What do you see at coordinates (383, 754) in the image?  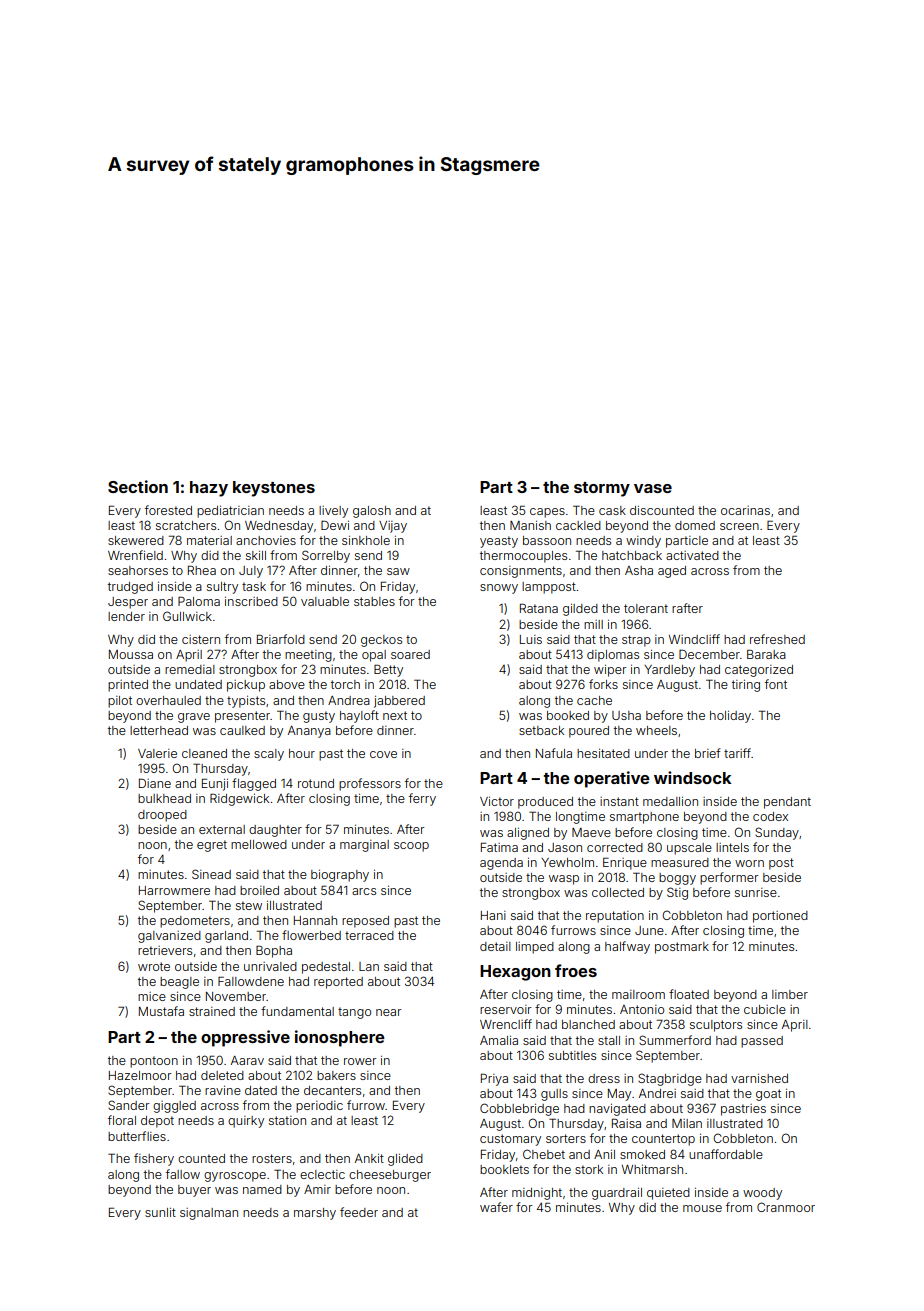 I see `cove` at bounding box center [383, 754].
